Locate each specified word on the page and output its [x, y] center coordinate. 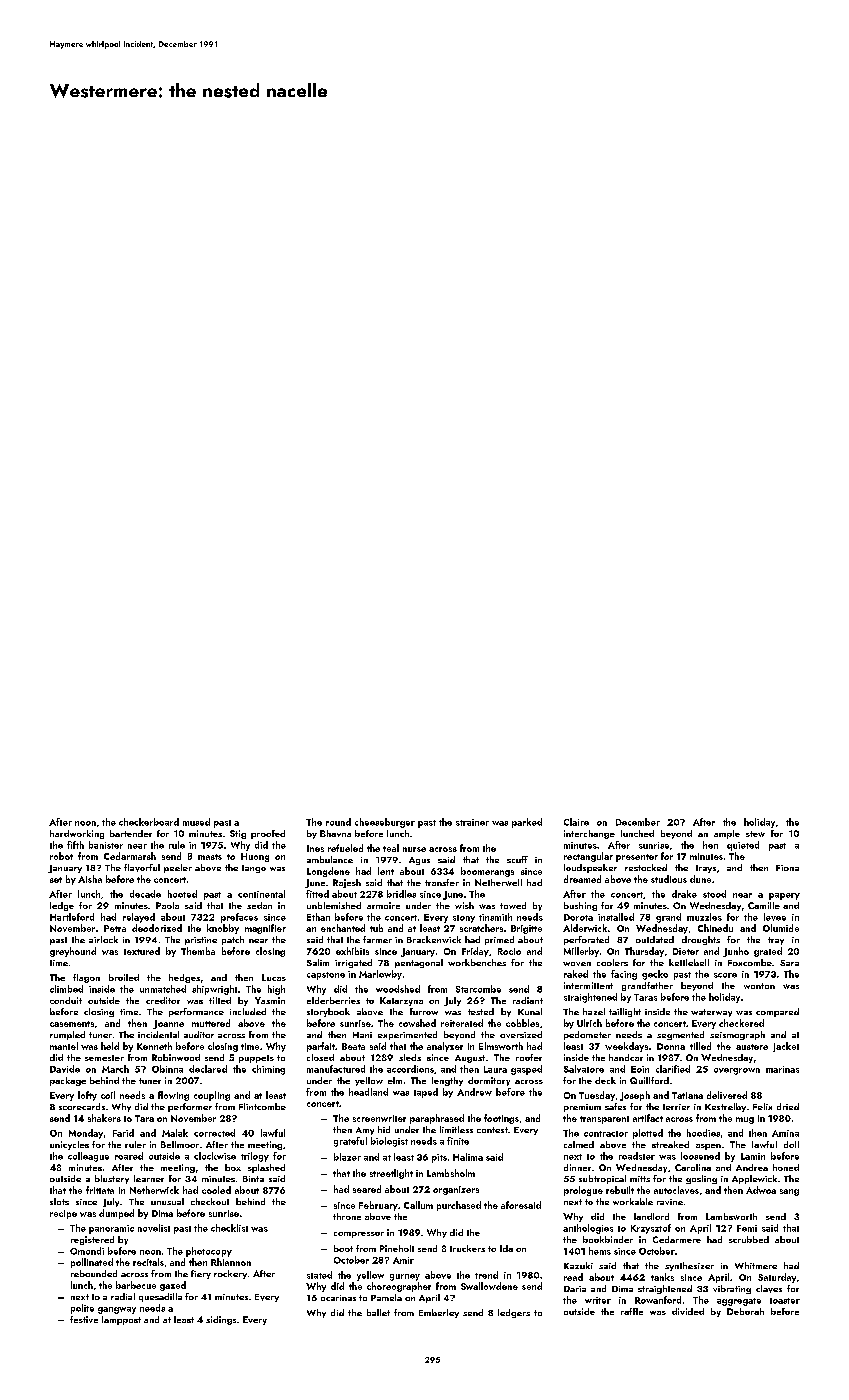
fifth [75, 845]
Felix [762, 1106]
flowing [173, 1096]
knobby [223, 929]
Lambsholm [451, 1173]
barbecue [136, 1285]
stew [755, 834]
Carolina [693, 1167]
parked [527, 823]
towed [513, 905]
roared [129, 1156]
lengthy [447, 1081]
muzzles [704, 917]
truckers [467, 1248]
